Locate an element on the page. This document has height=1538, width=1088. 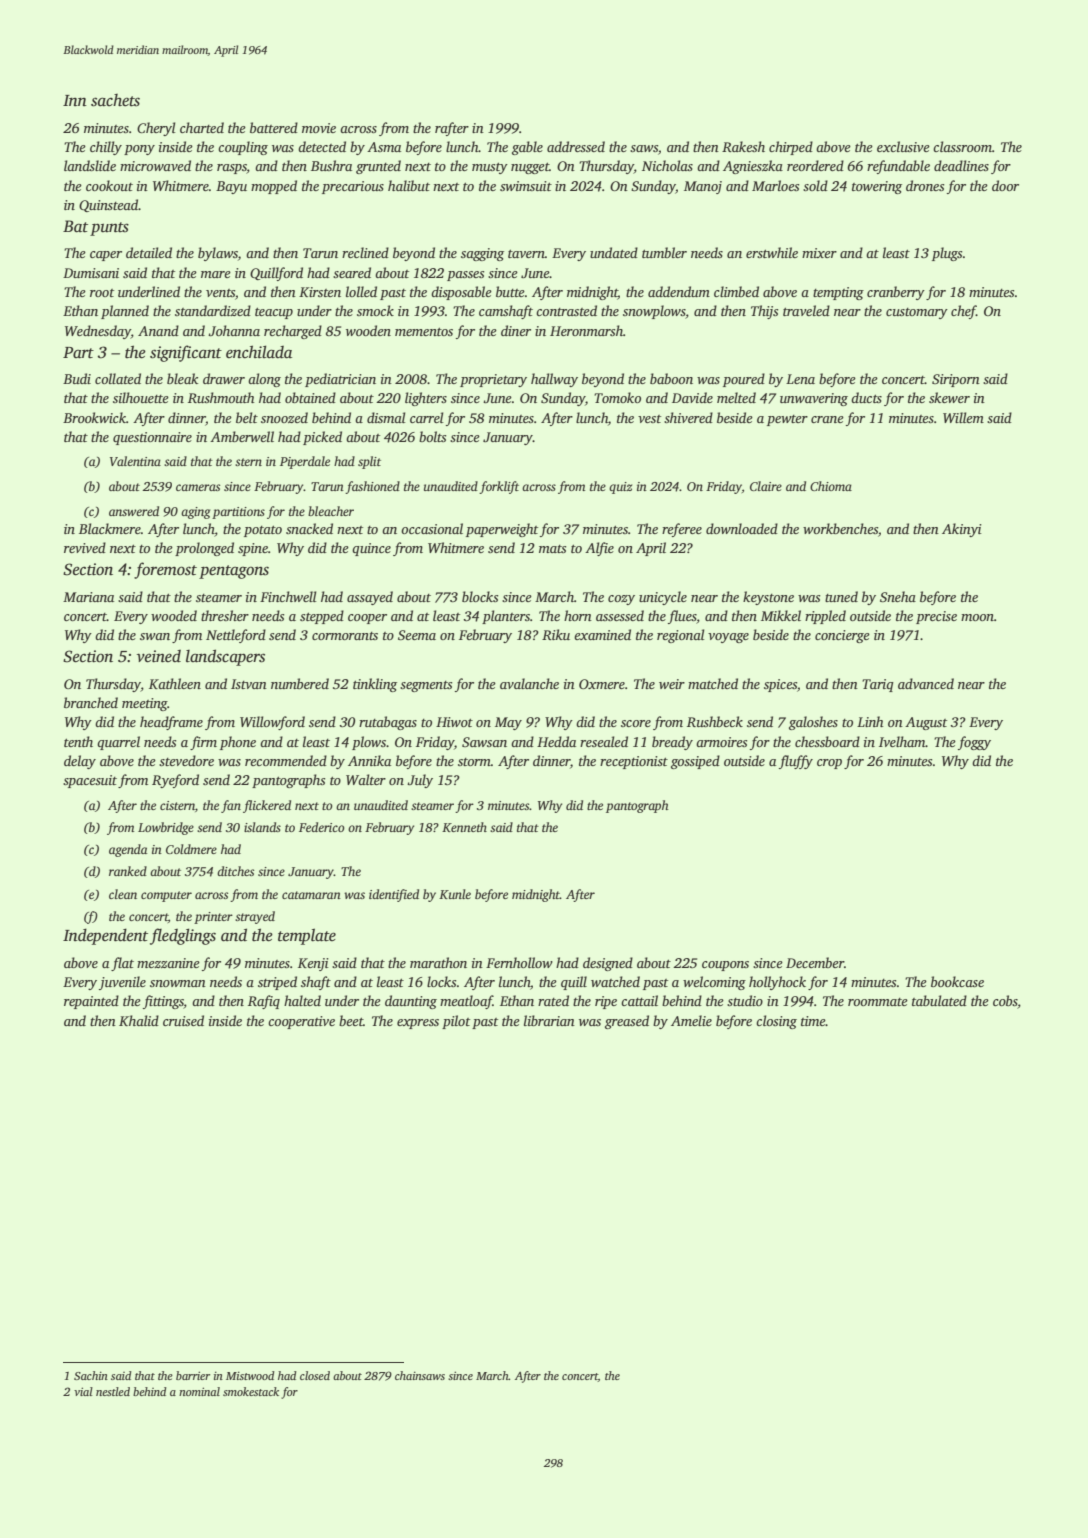
planters is located at coordinates (506, 617).
